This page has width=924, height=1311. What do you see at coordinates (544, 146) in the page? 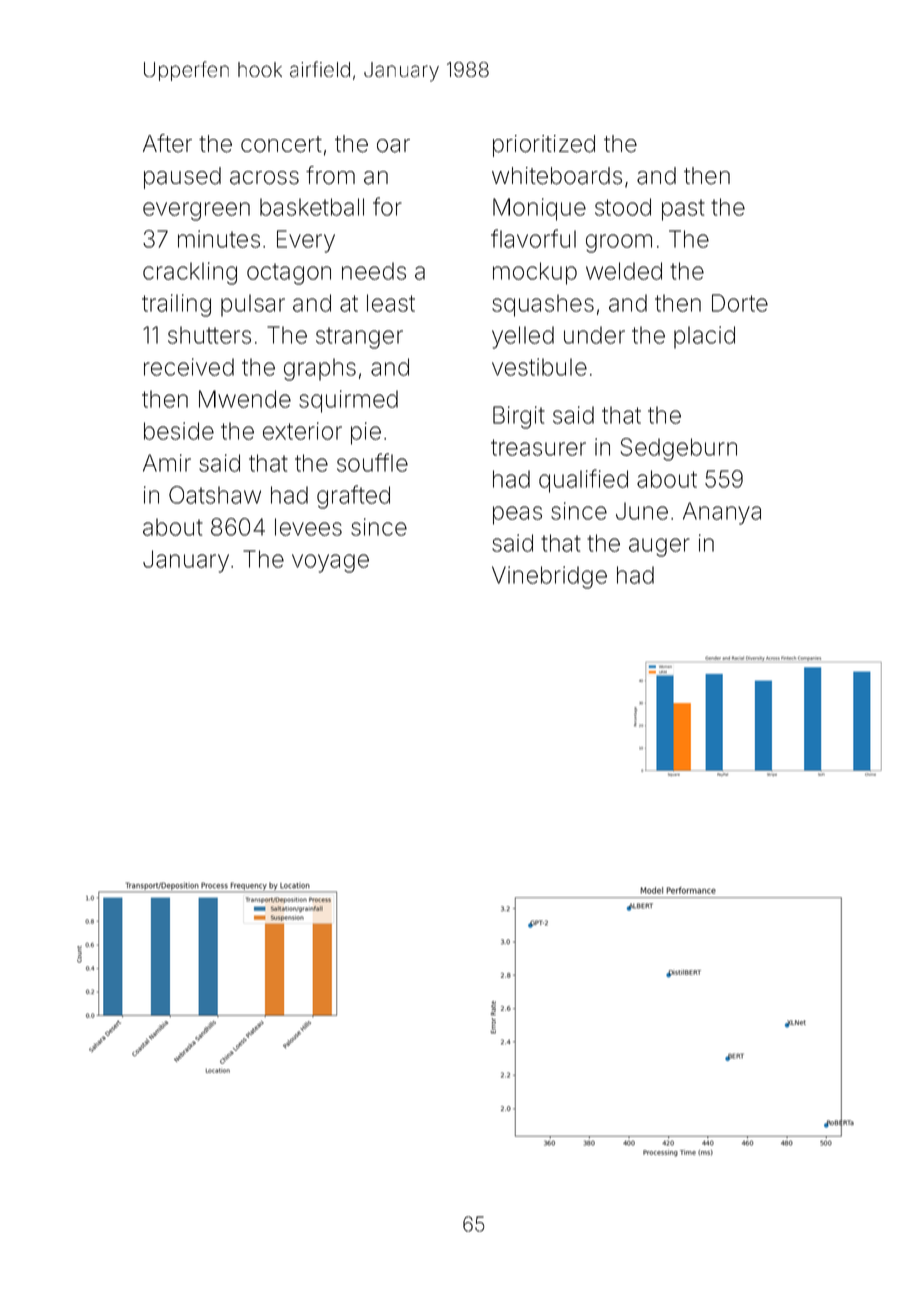
I see `prioritized` at bounding box center [544, 146].
